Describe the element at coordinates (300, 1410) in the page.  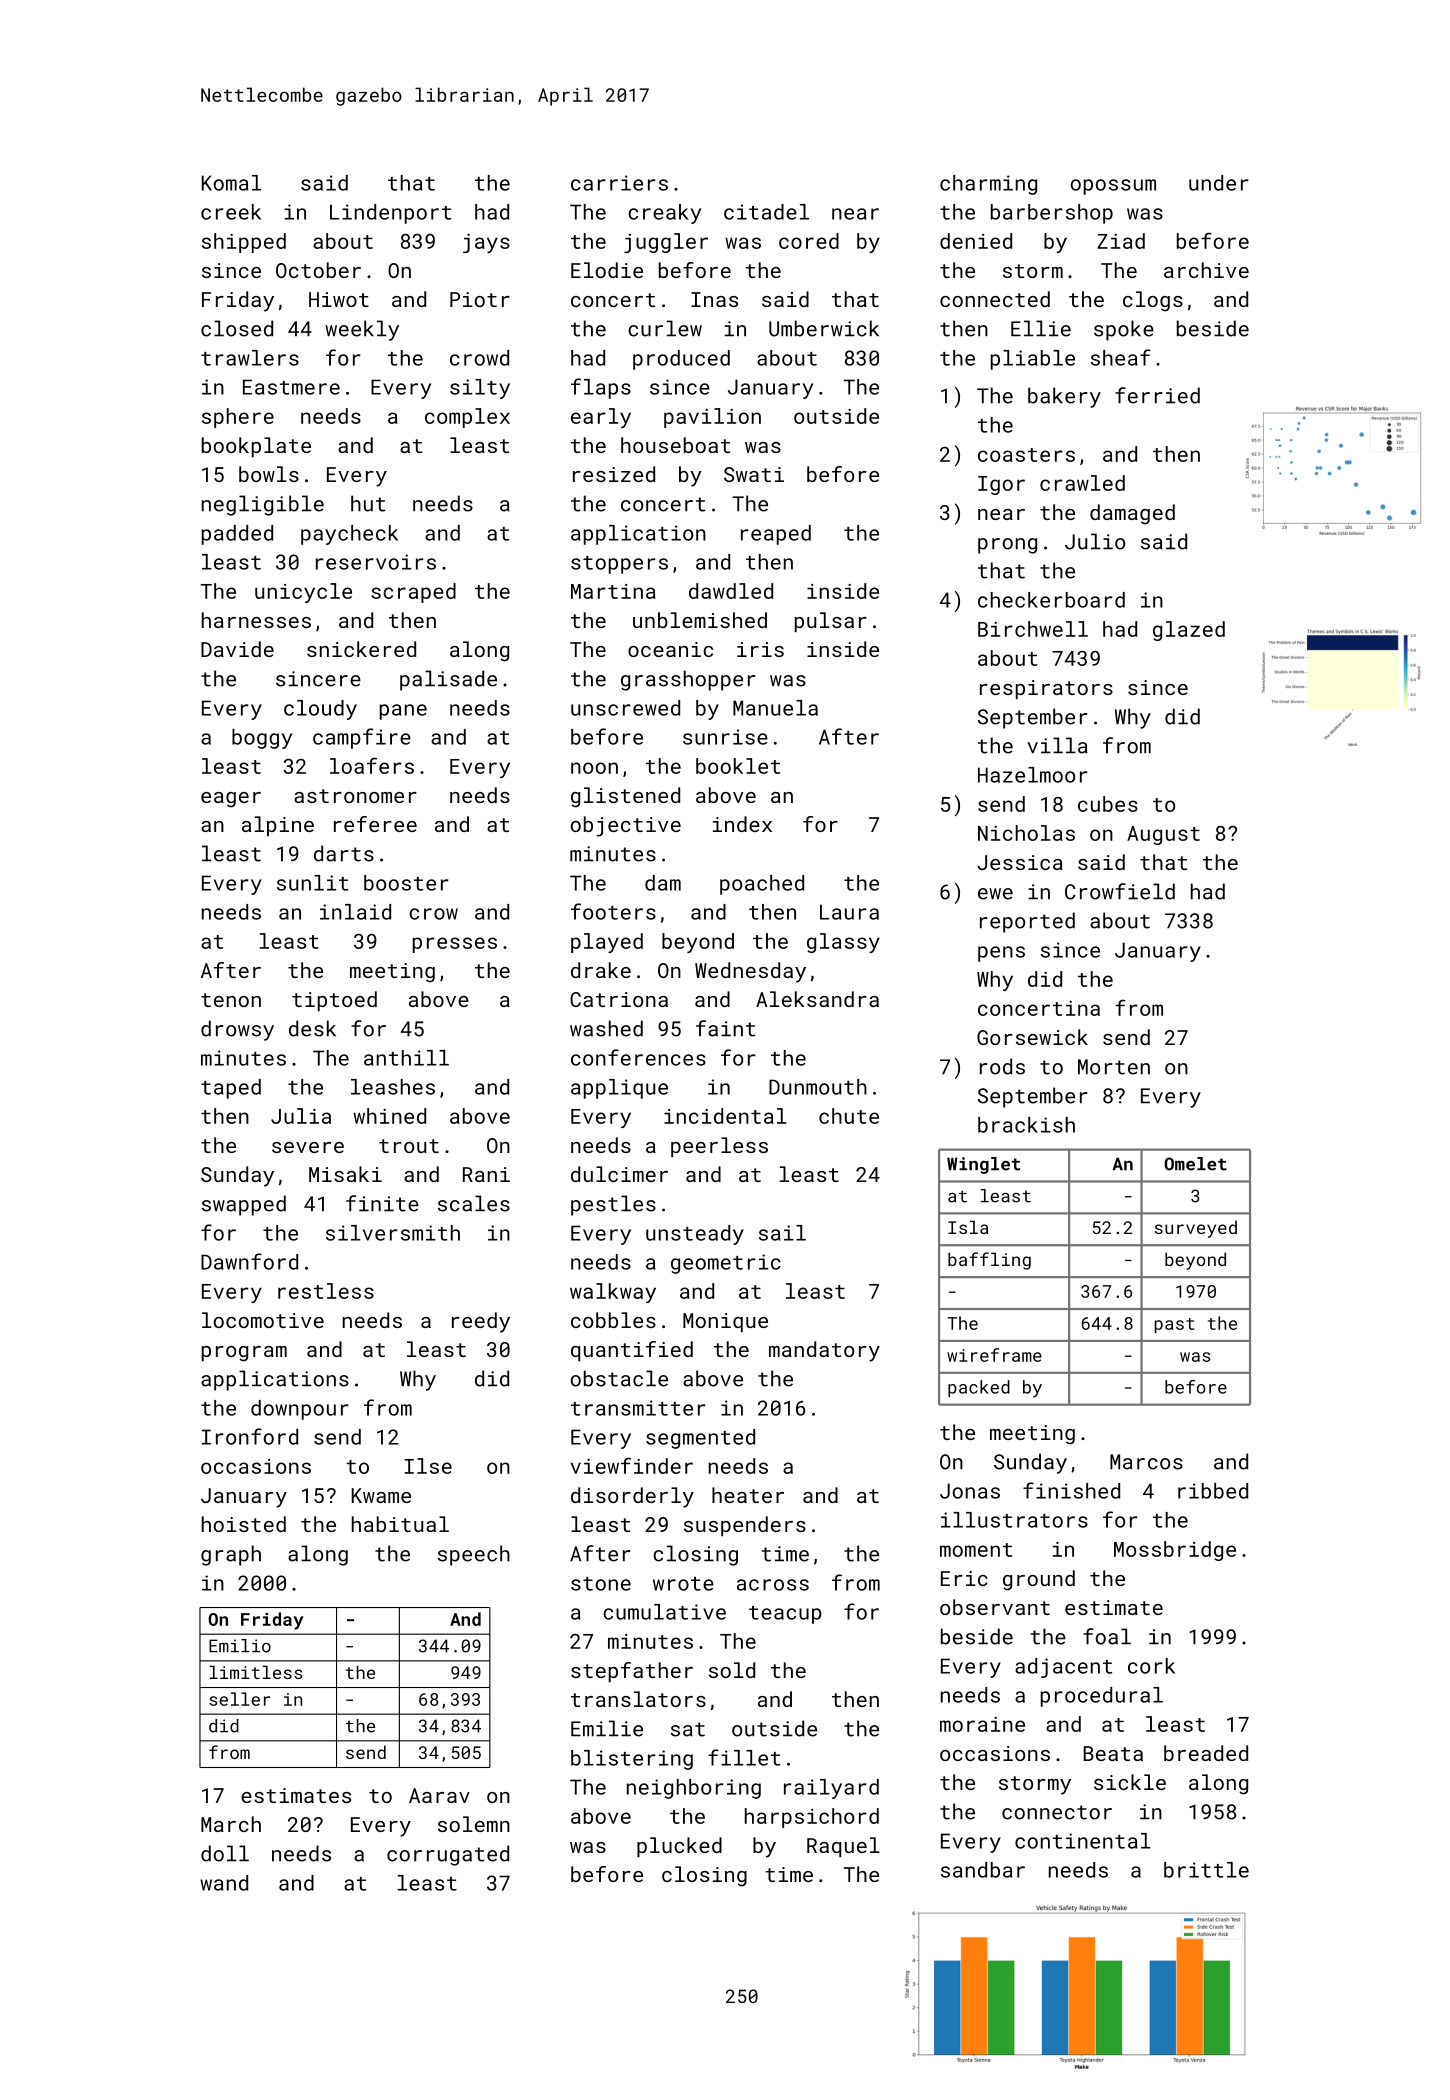
I see `downpour` at that location.
